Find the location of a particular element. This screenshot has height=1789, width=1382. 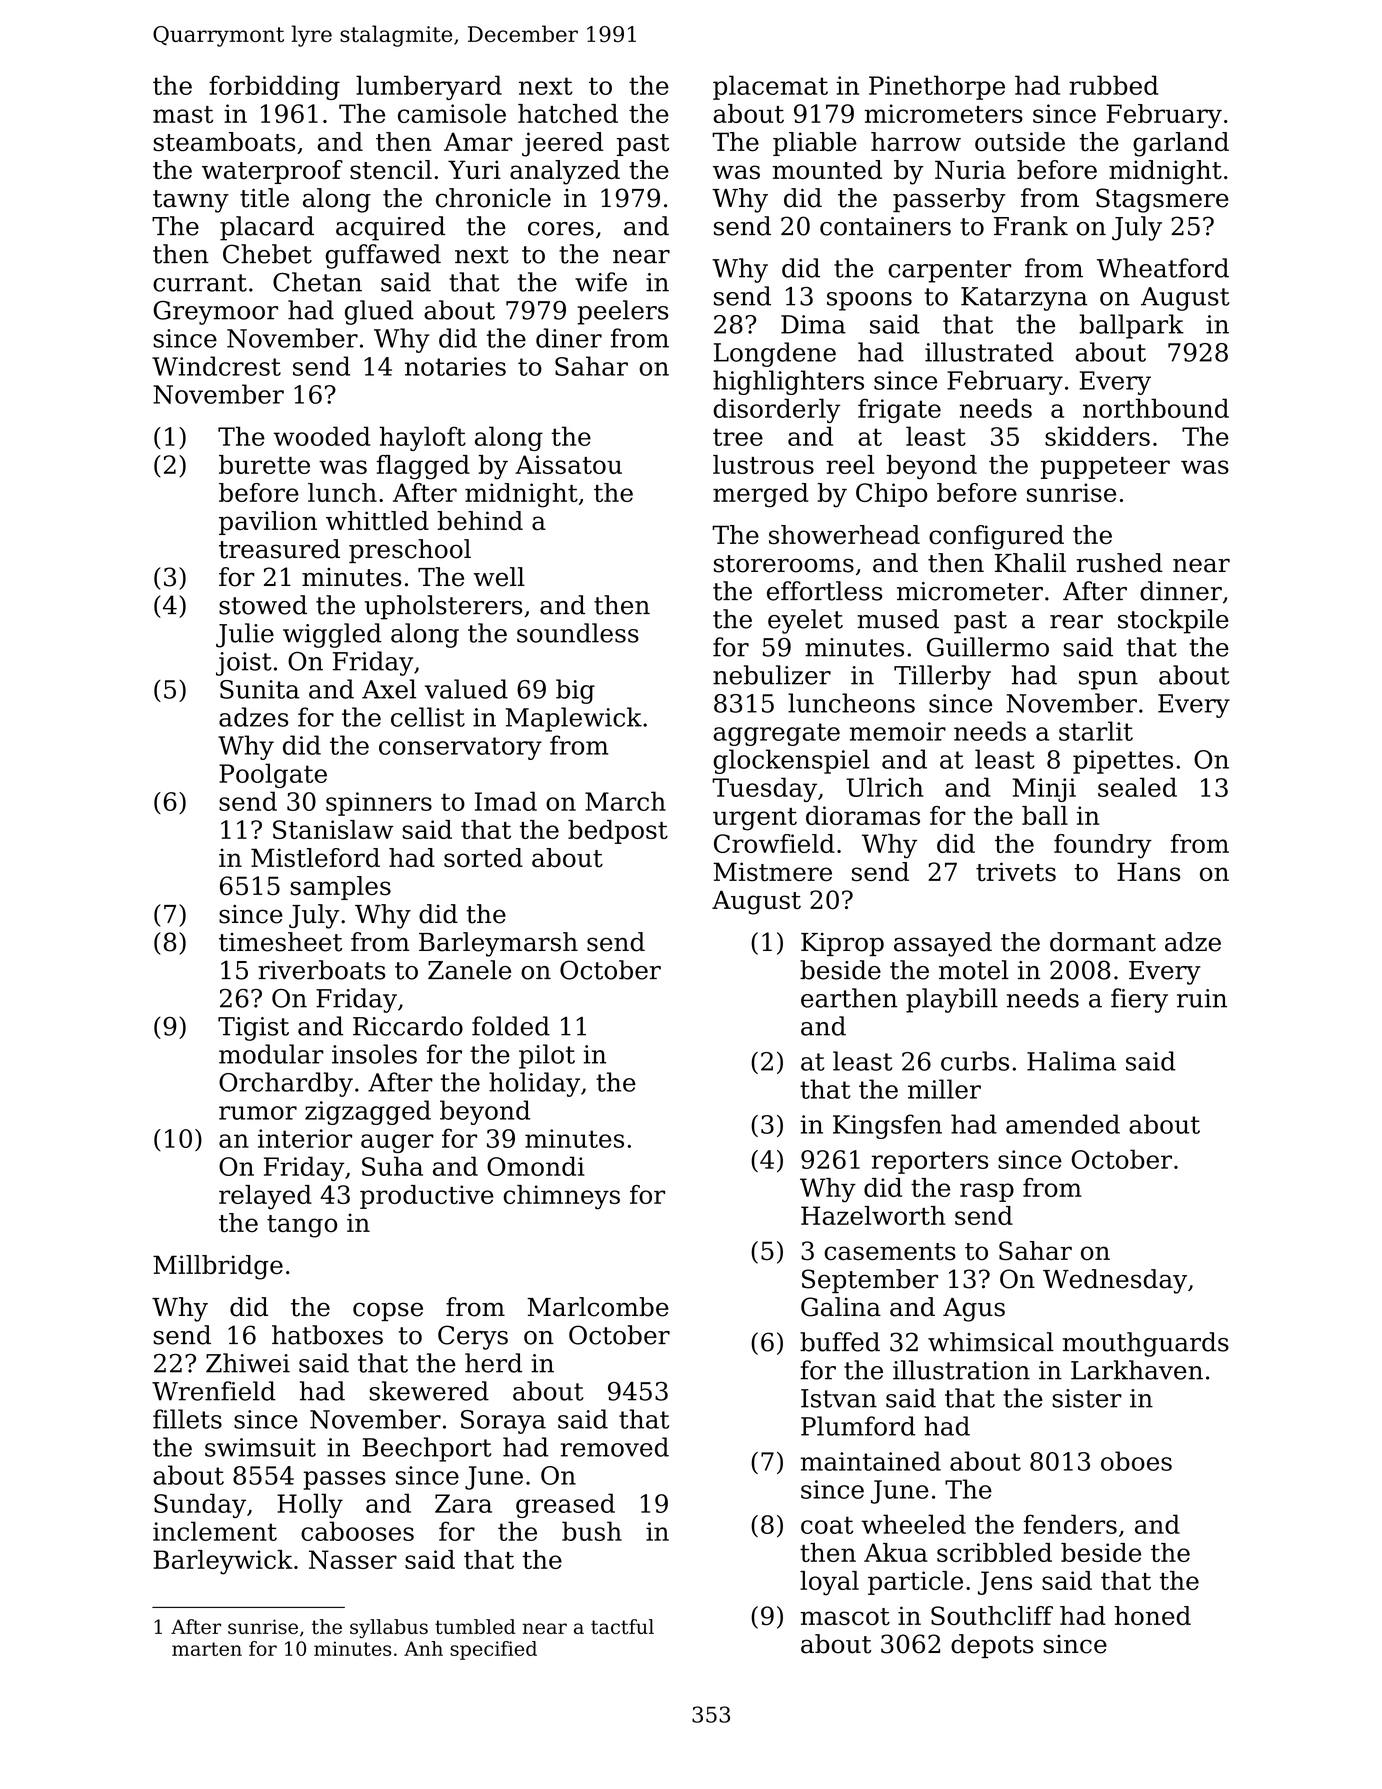

mounted is located at coordinates (827, 170).
